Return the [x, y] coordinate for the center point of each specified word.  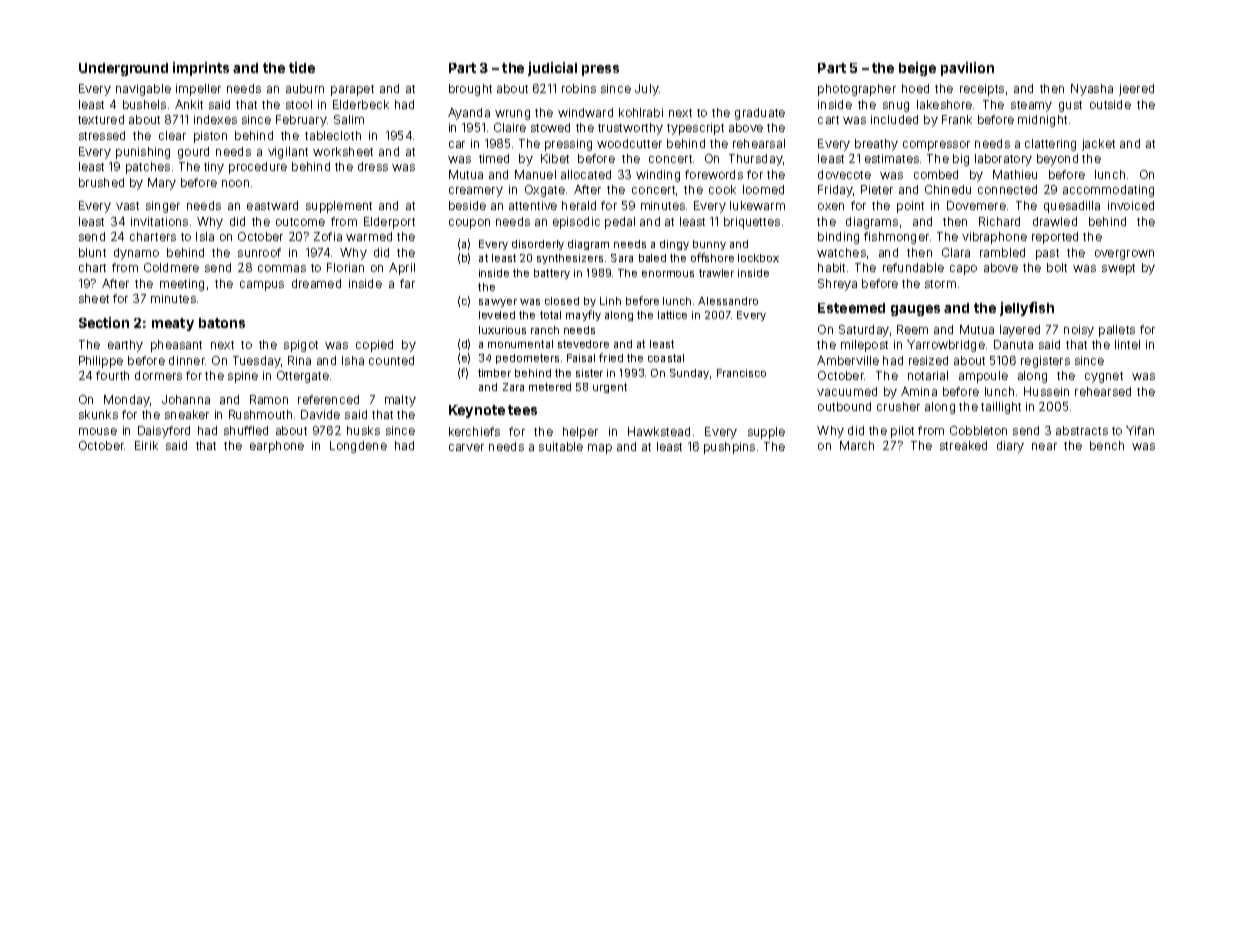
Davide [320, 414]
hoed [915, 88]
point [910, 207]
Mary [162, 184]
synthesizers [570, 259]
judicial [552, 69]
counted [391, 360]
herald [579, 205]
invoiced [1131, 205]
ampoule [983, 377]
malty [400, 401]
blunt [92, 252]
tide [302, 67]
